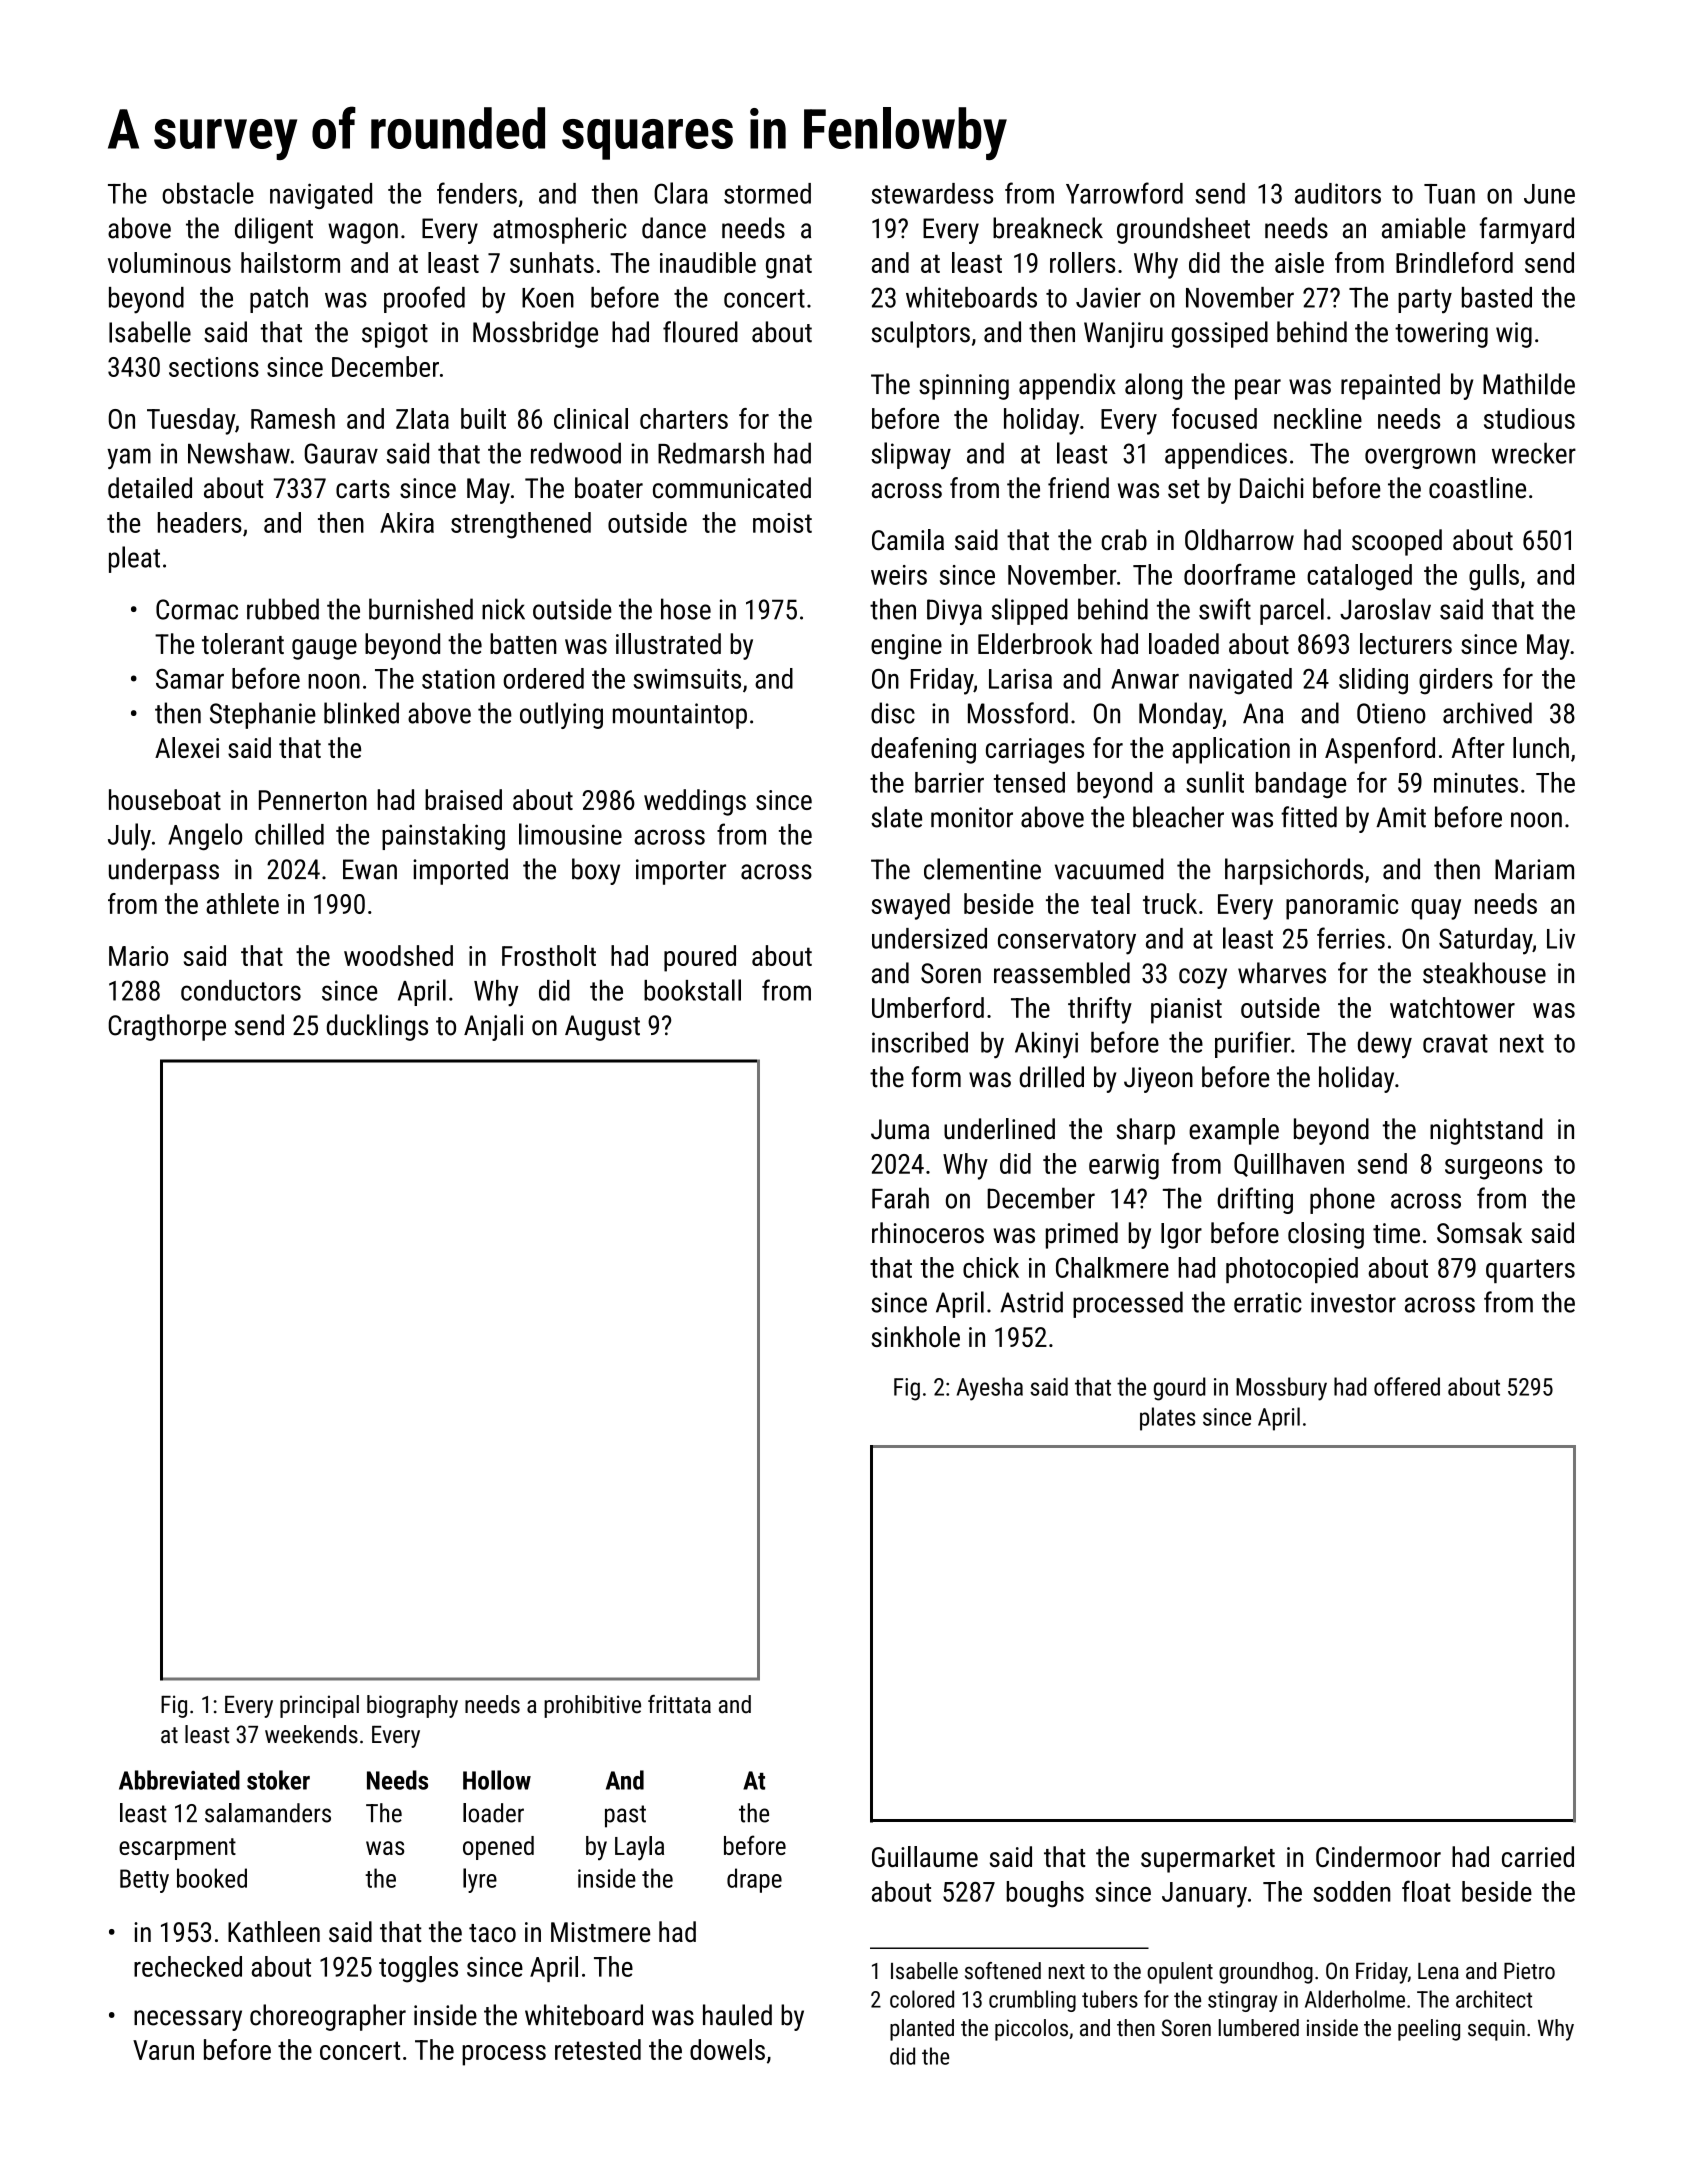  Describe the element at coordinates (1486, 1131) in the document. I see `nightstand` at that location.
